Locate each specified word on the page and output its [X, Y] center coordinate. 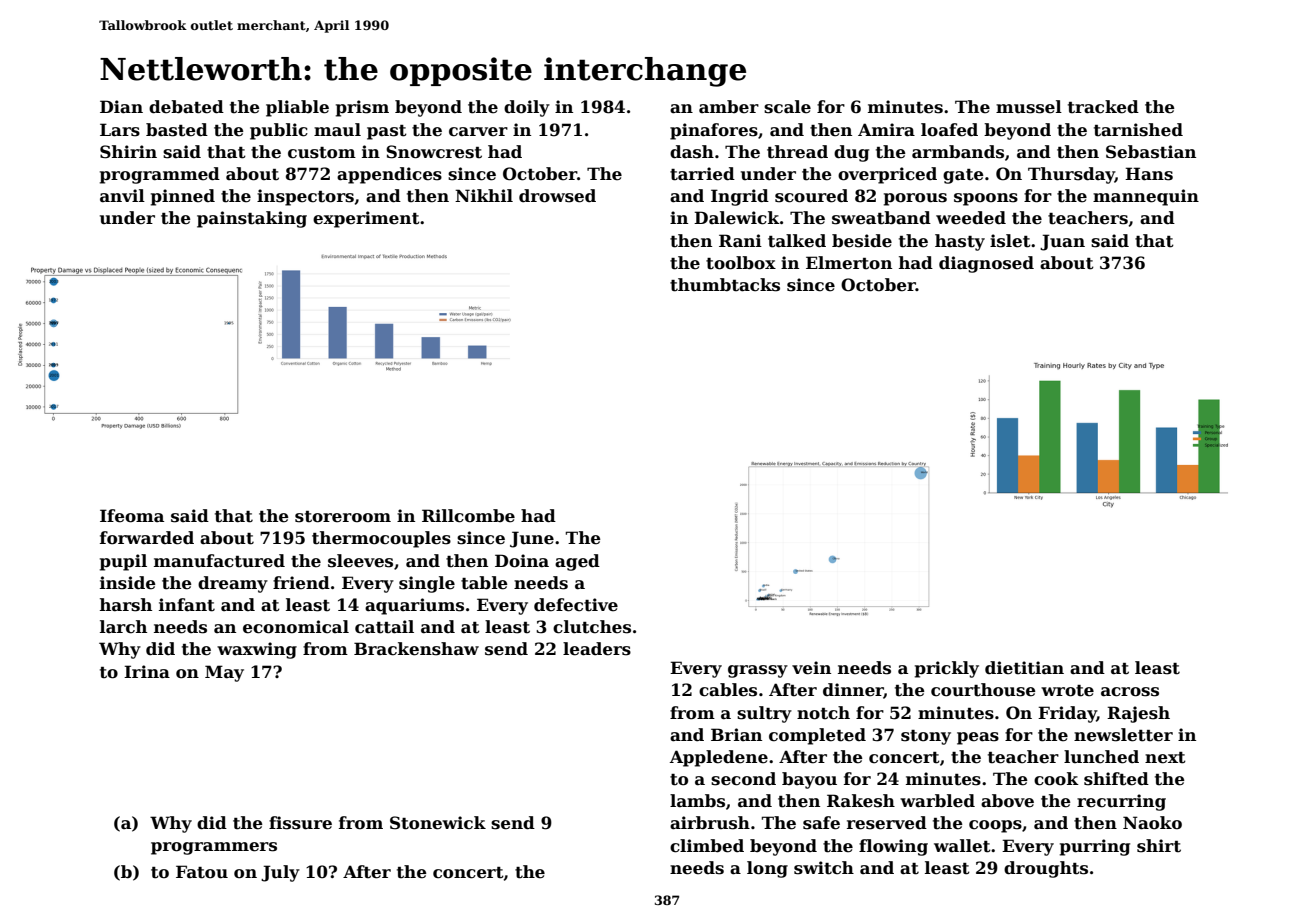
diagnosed [986, 264]
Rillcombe [468, 516]
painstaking [252, 219]
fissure [300, 823]
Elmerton [849, 263]
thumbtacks [725, 285]
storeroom [343, 517]
